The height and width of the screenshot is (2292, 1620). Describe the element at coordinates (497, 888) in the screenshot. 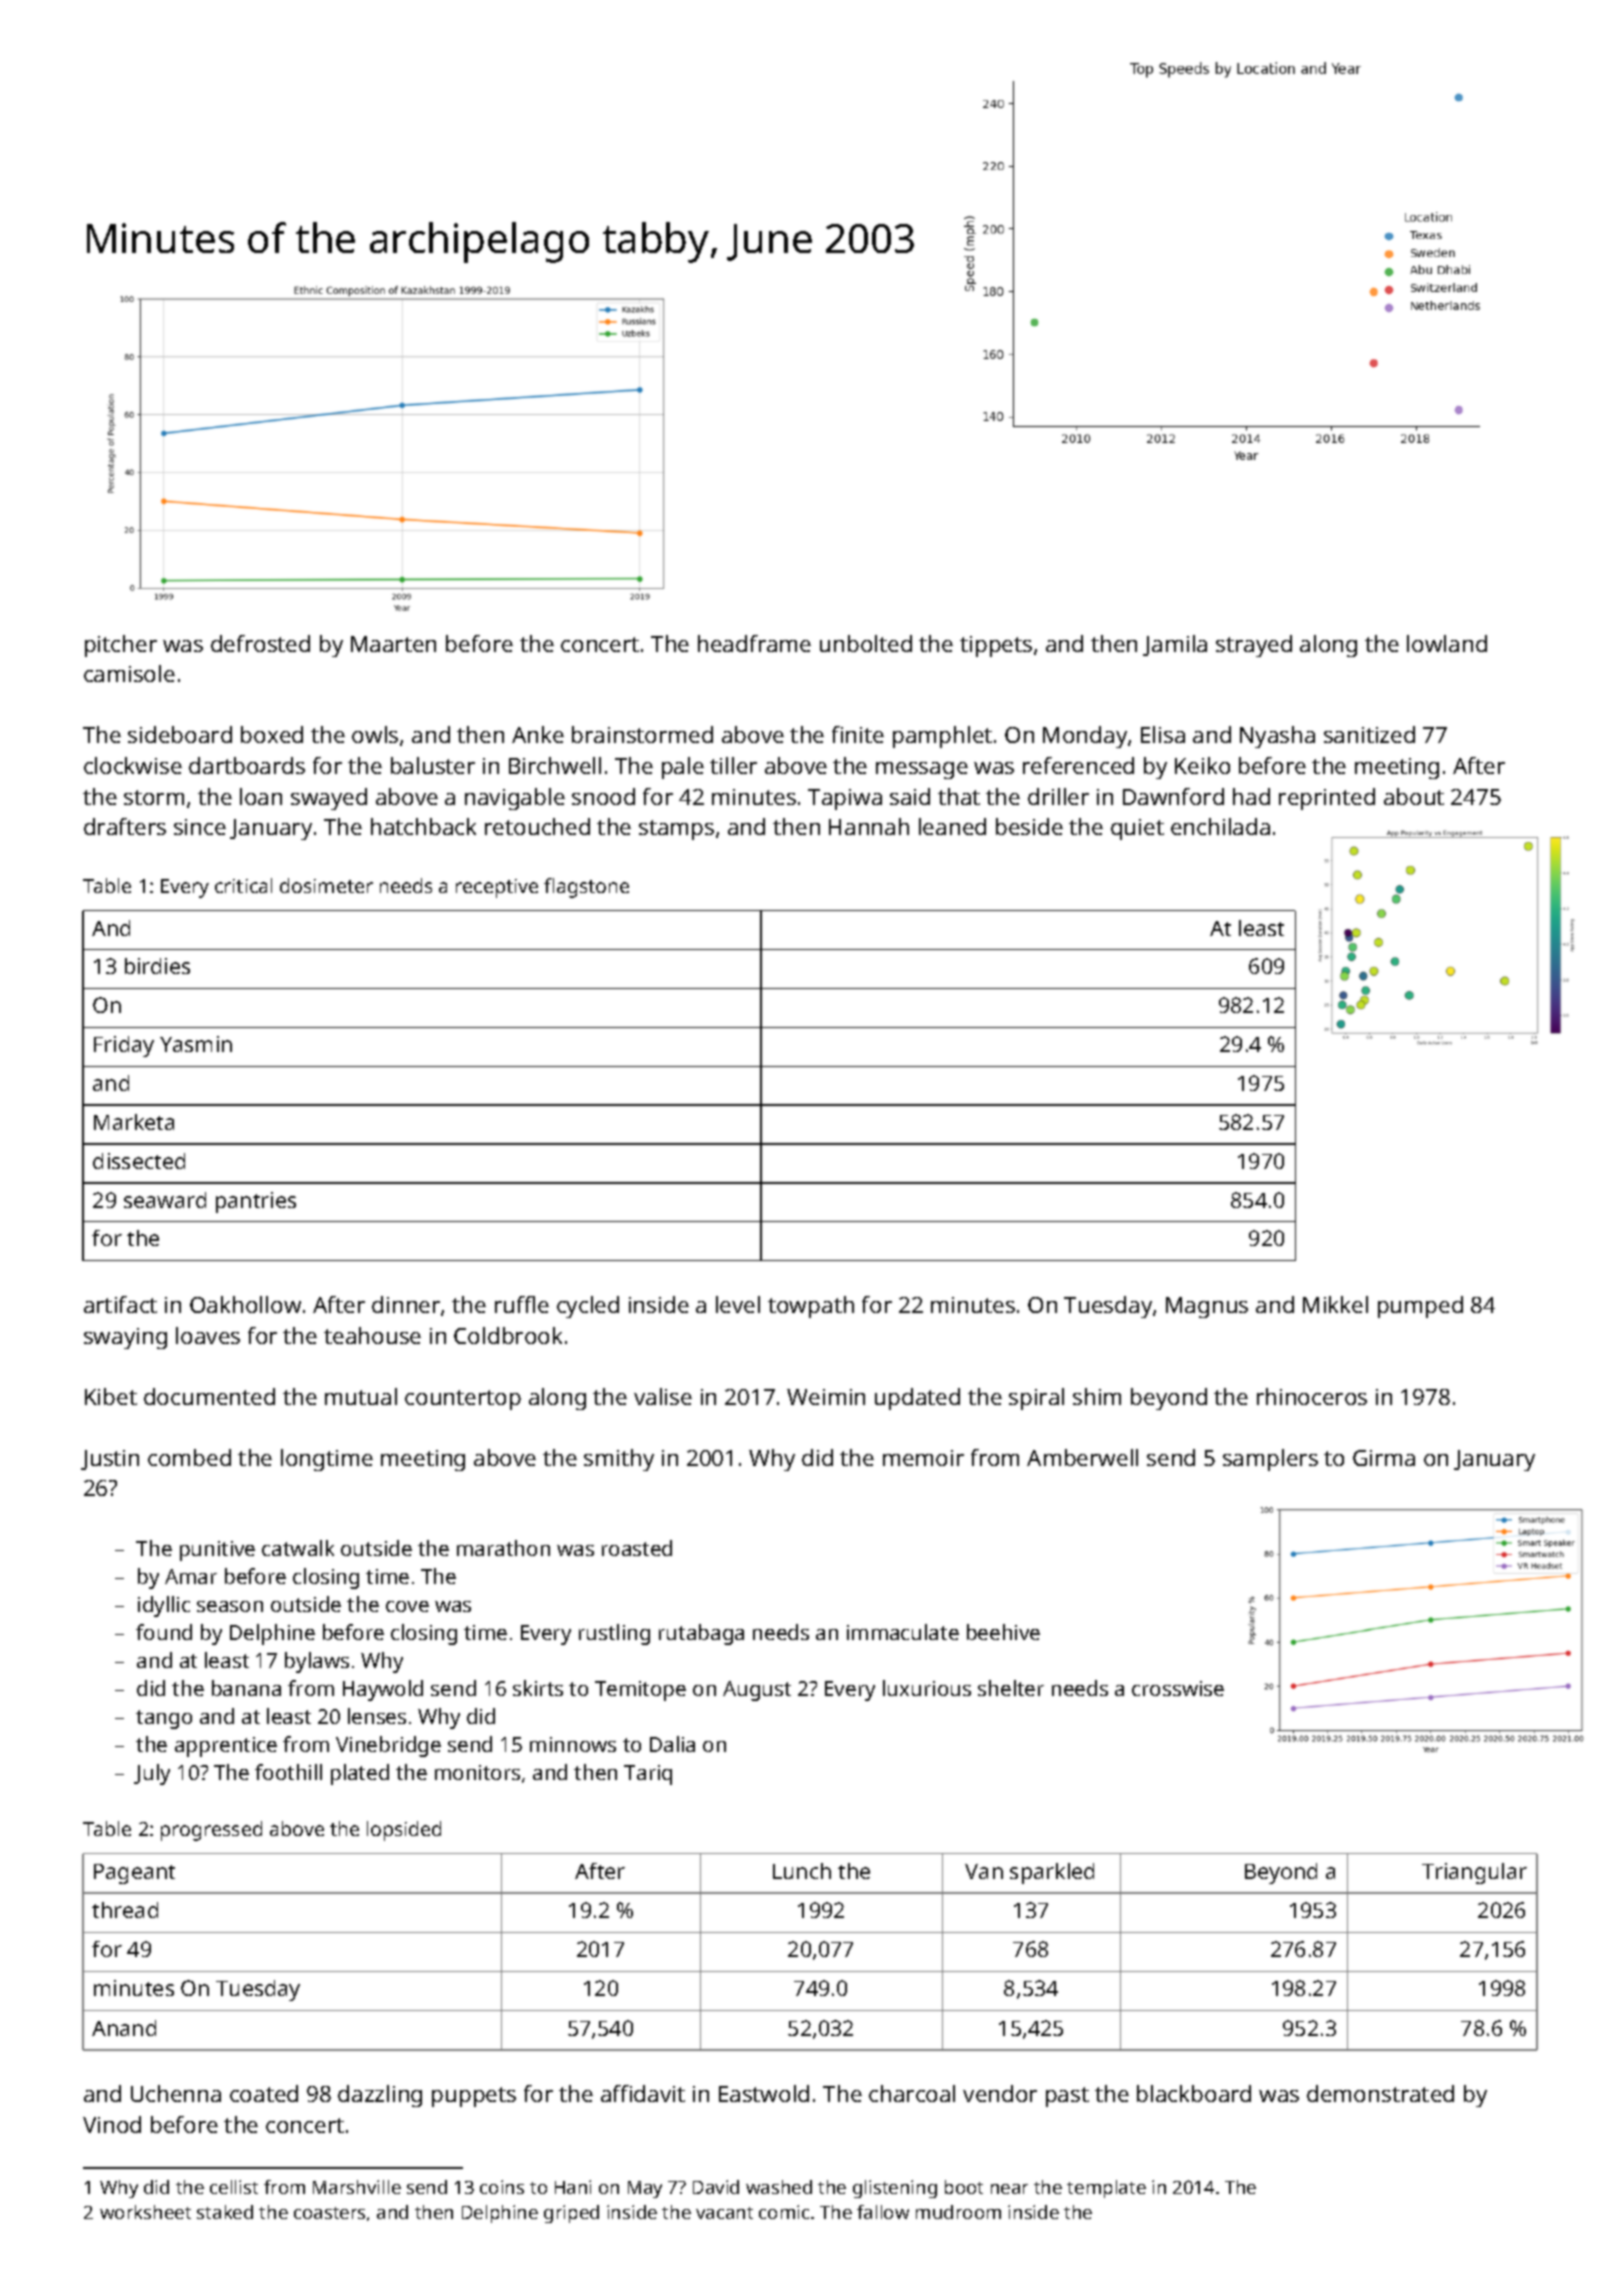

I see `receptive` at that location.
